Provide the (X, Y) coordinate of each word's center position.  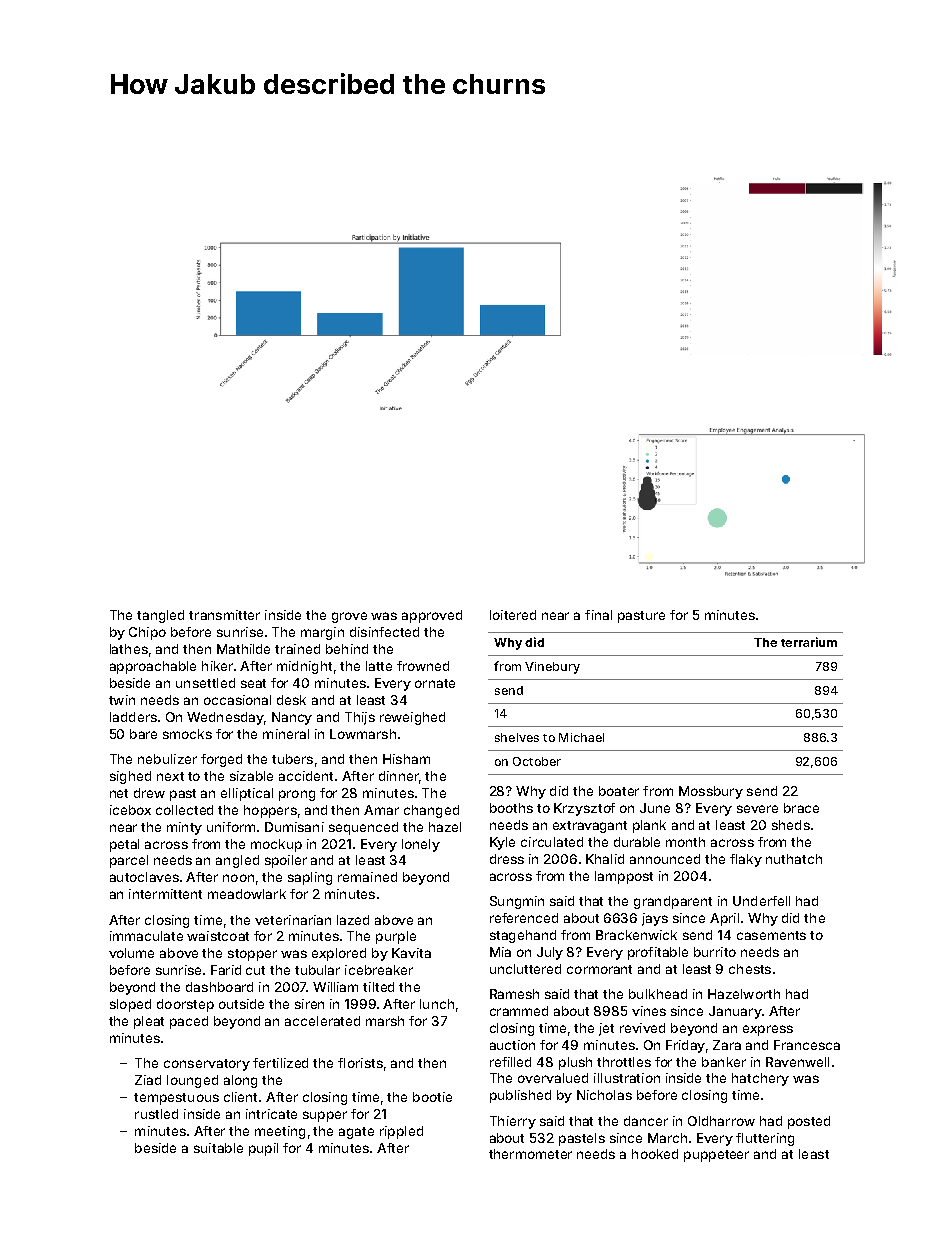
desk (291, 700)
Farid (226, 970)
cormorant (599, 969)
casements (771, 935)
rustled (156, 1114)
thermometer (530, 1154)
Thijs (360, 718)
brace (801, 808)
